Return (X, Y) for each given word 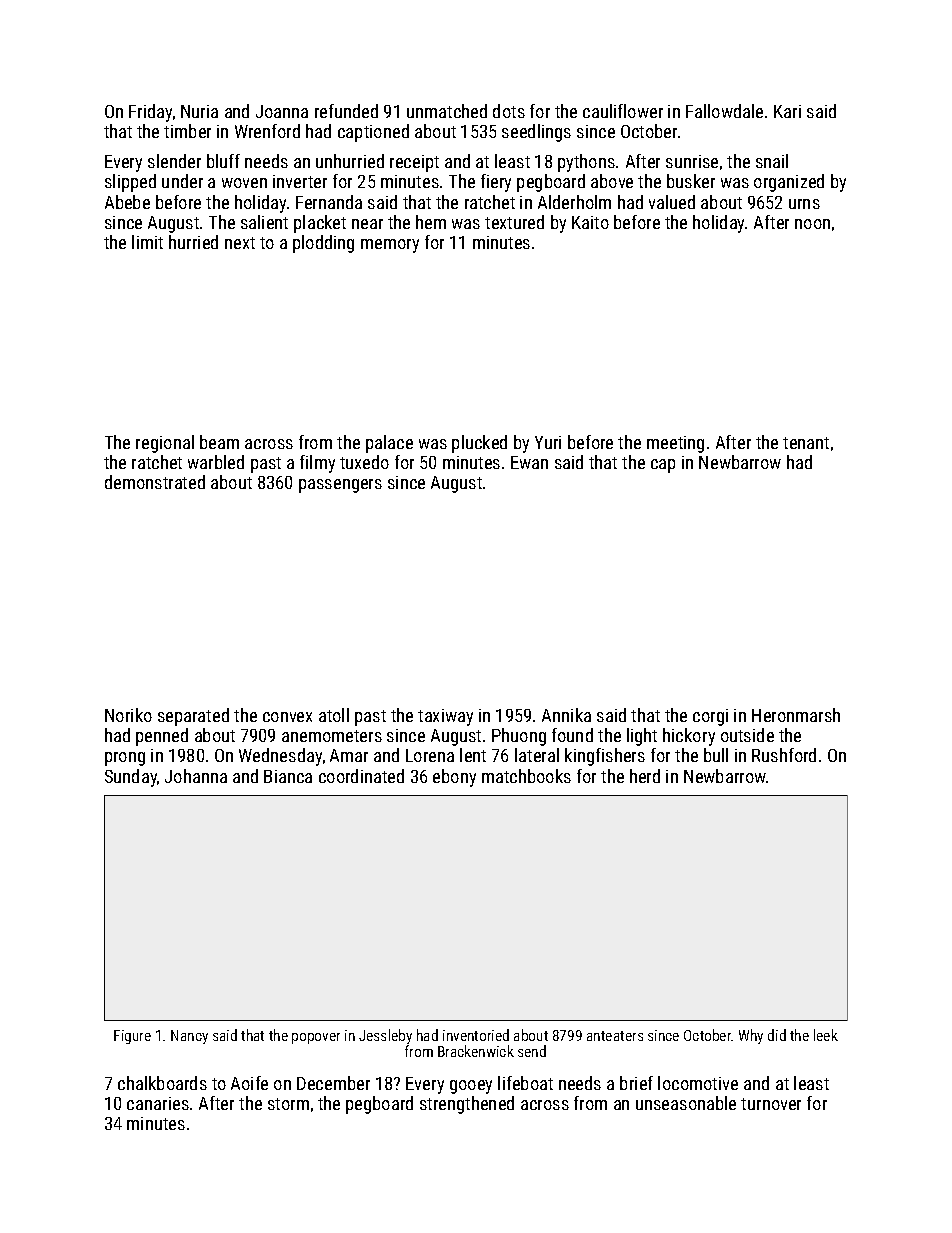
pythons (586, 163)
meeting (675, 444)
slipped (130, 183)
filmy (317, 464)
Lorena (430, 755)
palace (389, 444)
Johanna (196, 776)
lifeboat (525, 1083)
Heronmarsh (796, 715)
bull (716, 755)
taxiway (445, 717)
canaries (158, 1103)
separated (193, 717)
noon (812, 224)
